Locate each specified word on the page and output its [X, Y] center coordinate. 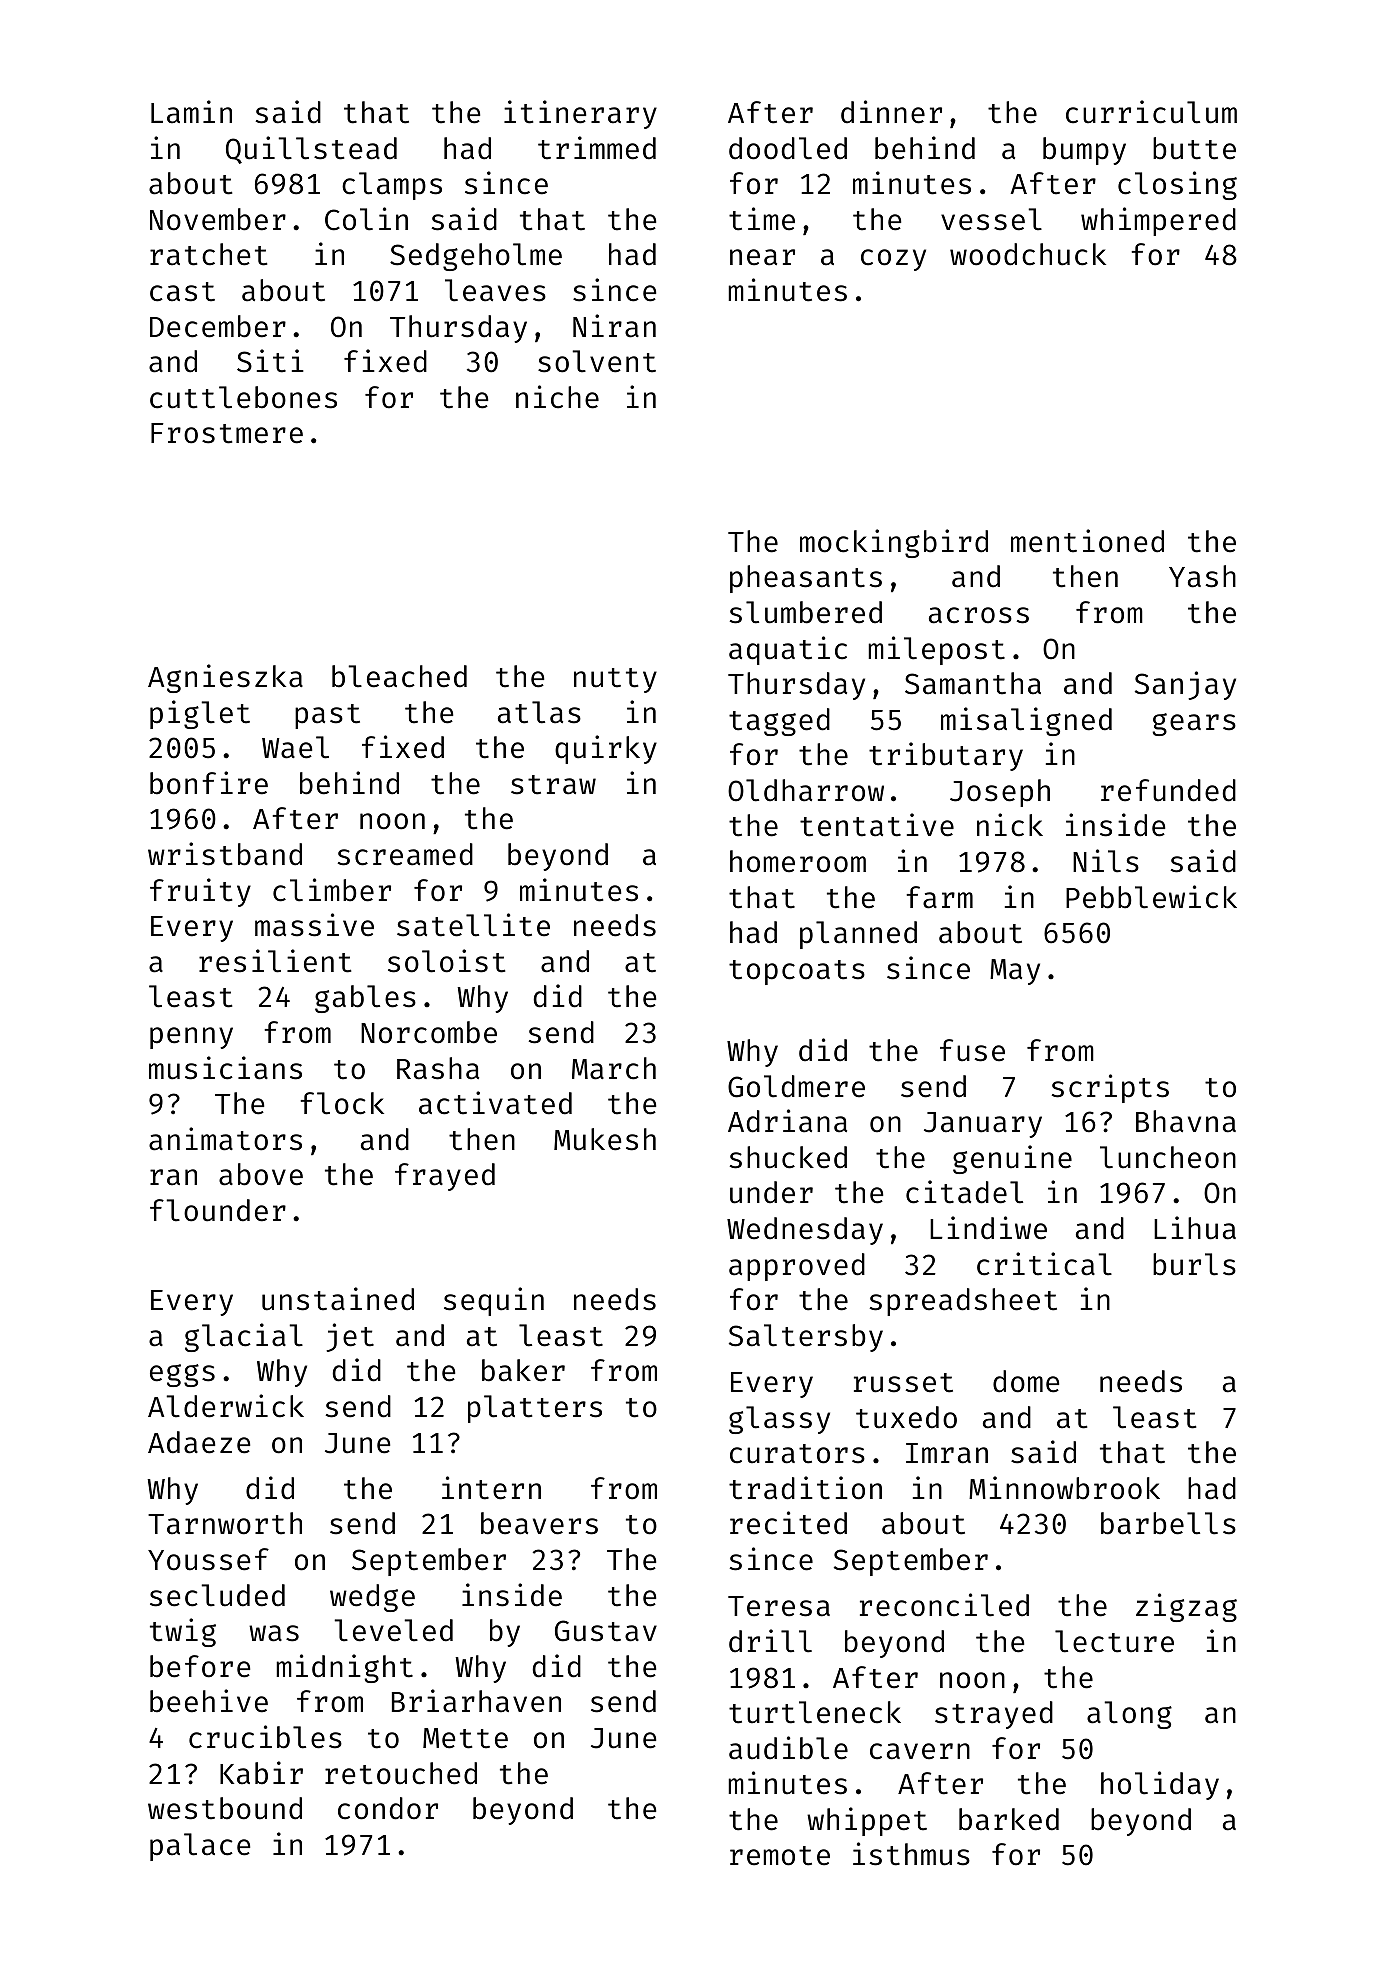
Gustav [606, 1631]
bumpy [1084, 151]
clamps [392, 186]
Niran [614, 326]
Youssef [208, 1559]
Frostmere [227, 433]
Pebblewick [1151, 897]
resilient [275, 961]
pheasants [806, 579]
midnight [344, 1668]
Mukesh [605, 1139]
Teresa [779, 1606]
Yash [1202, 576]
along [1129, 1715]
